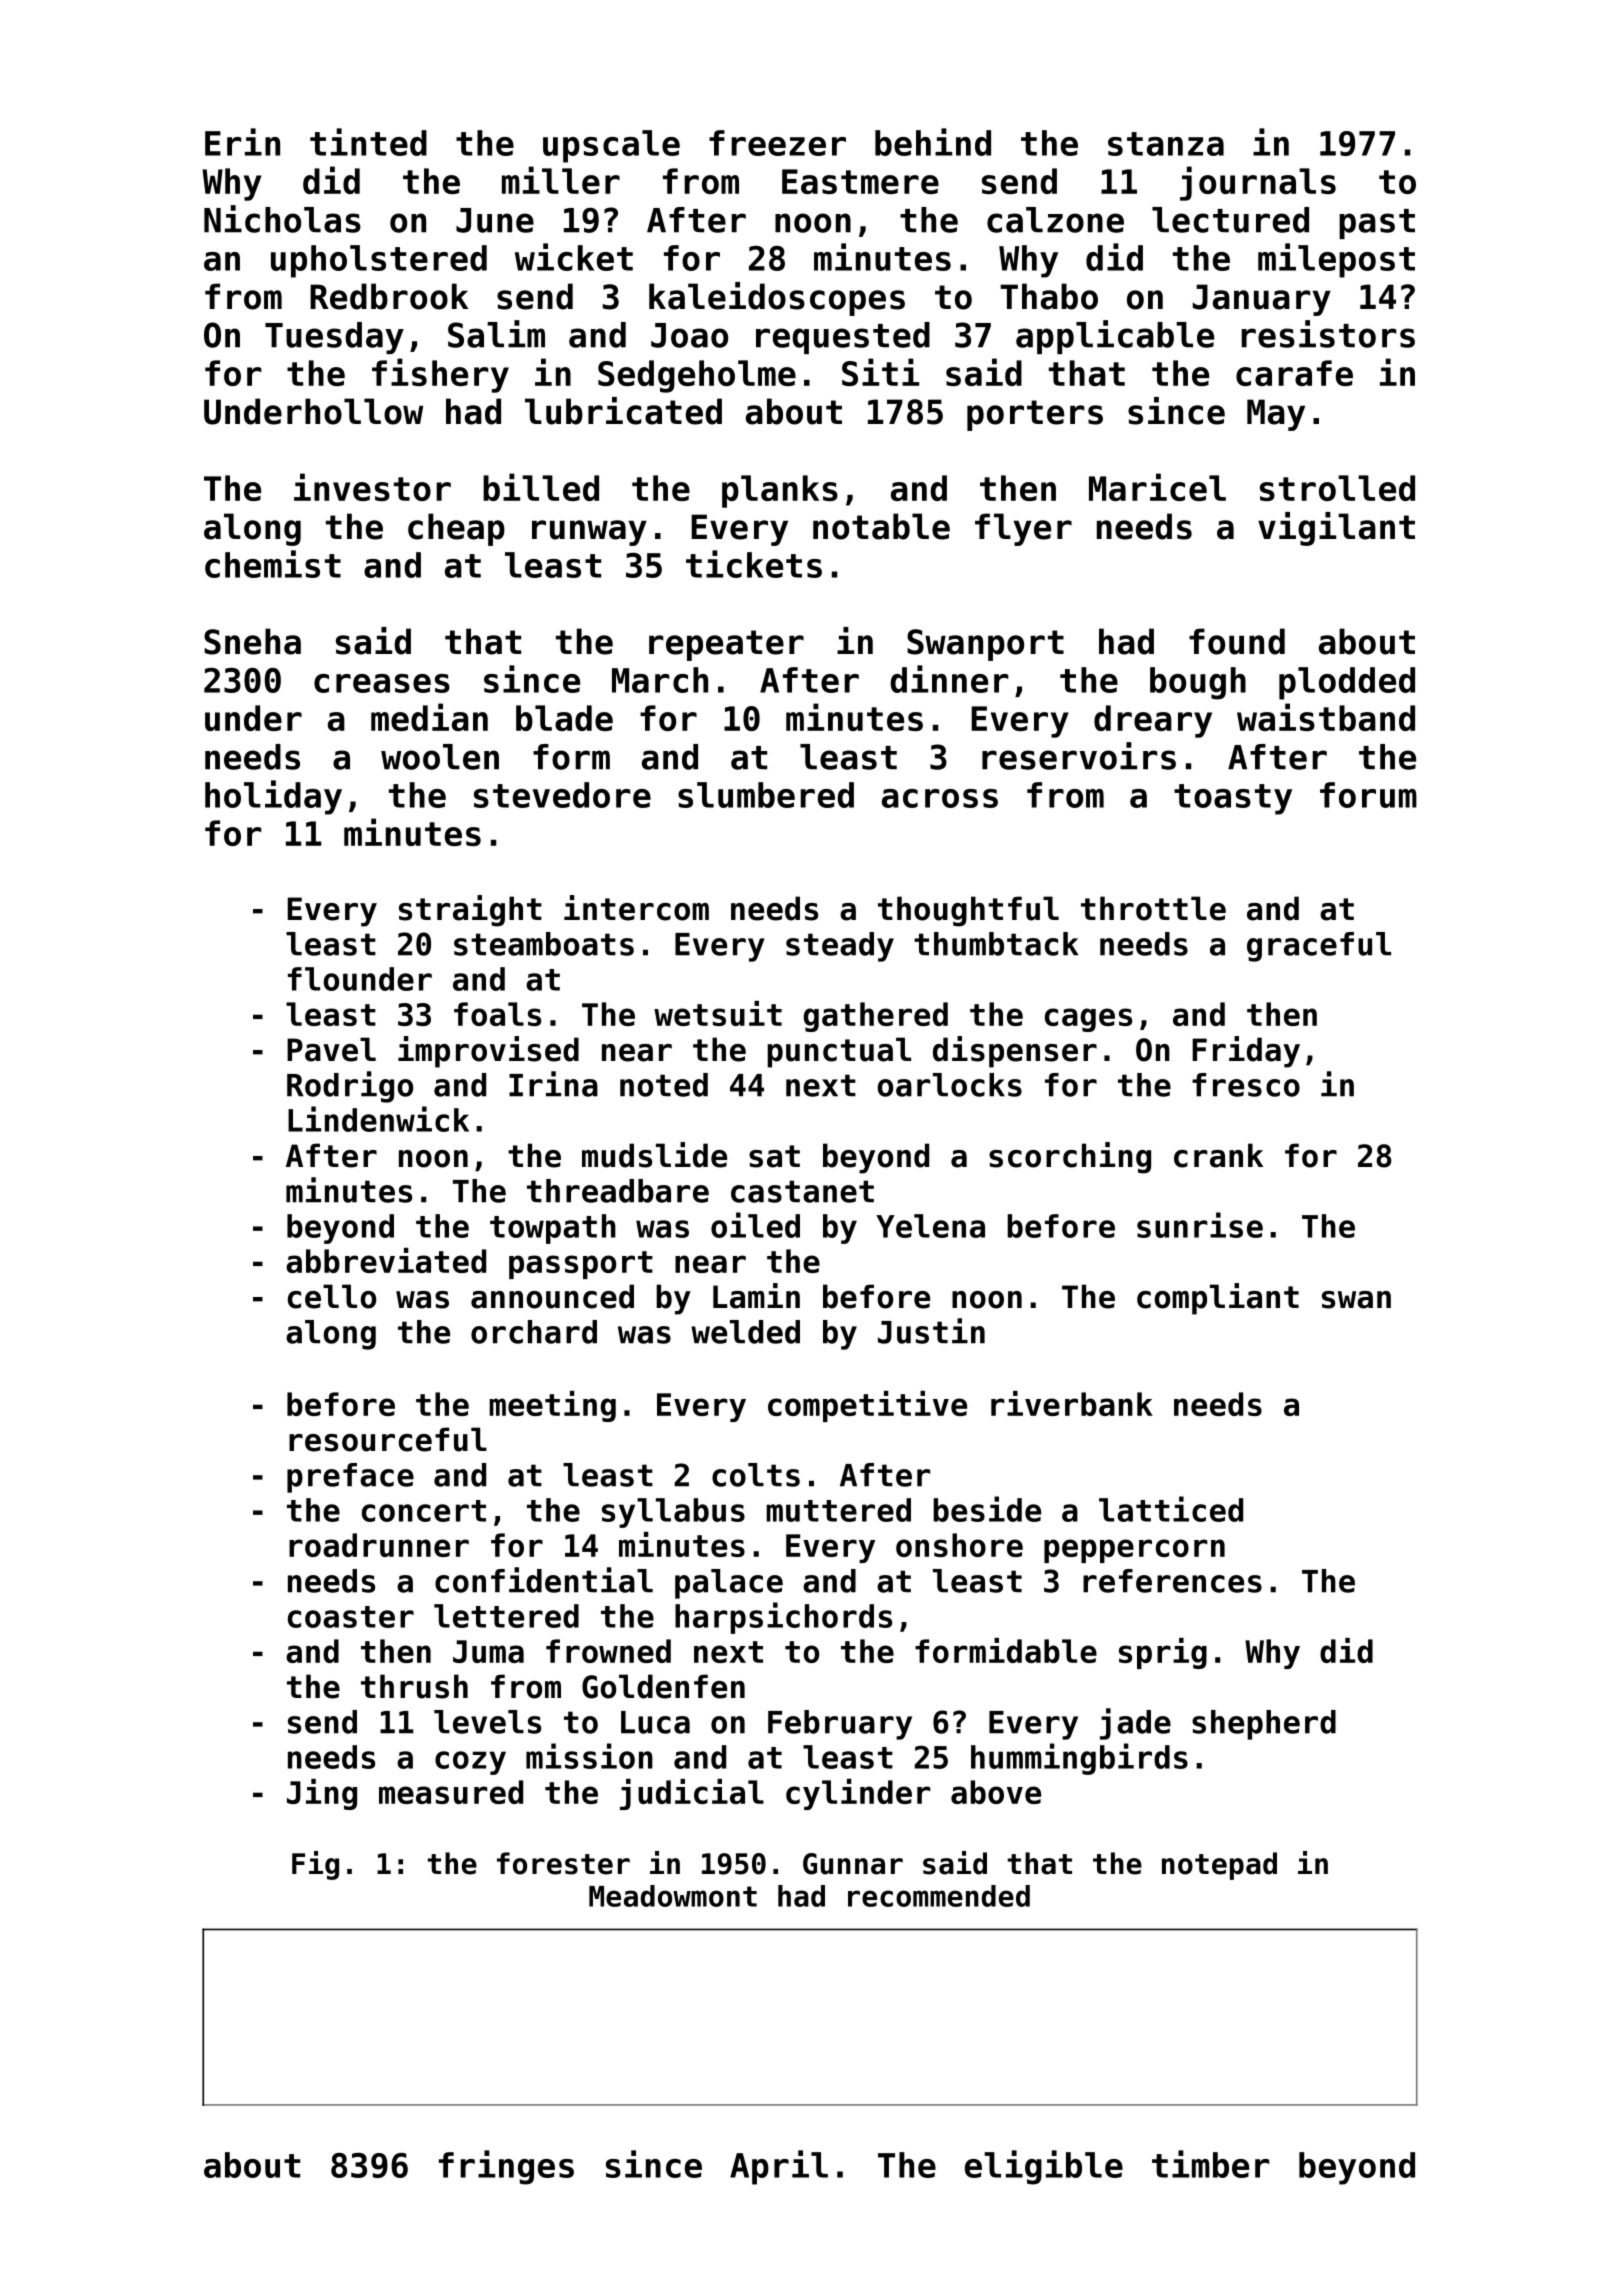 The height and width of the screenshot is (2292, 1620). What do you see at coordinates (939, 1896) in the screenshot?
I see `recommended` at bounding box center [939, 1896].
